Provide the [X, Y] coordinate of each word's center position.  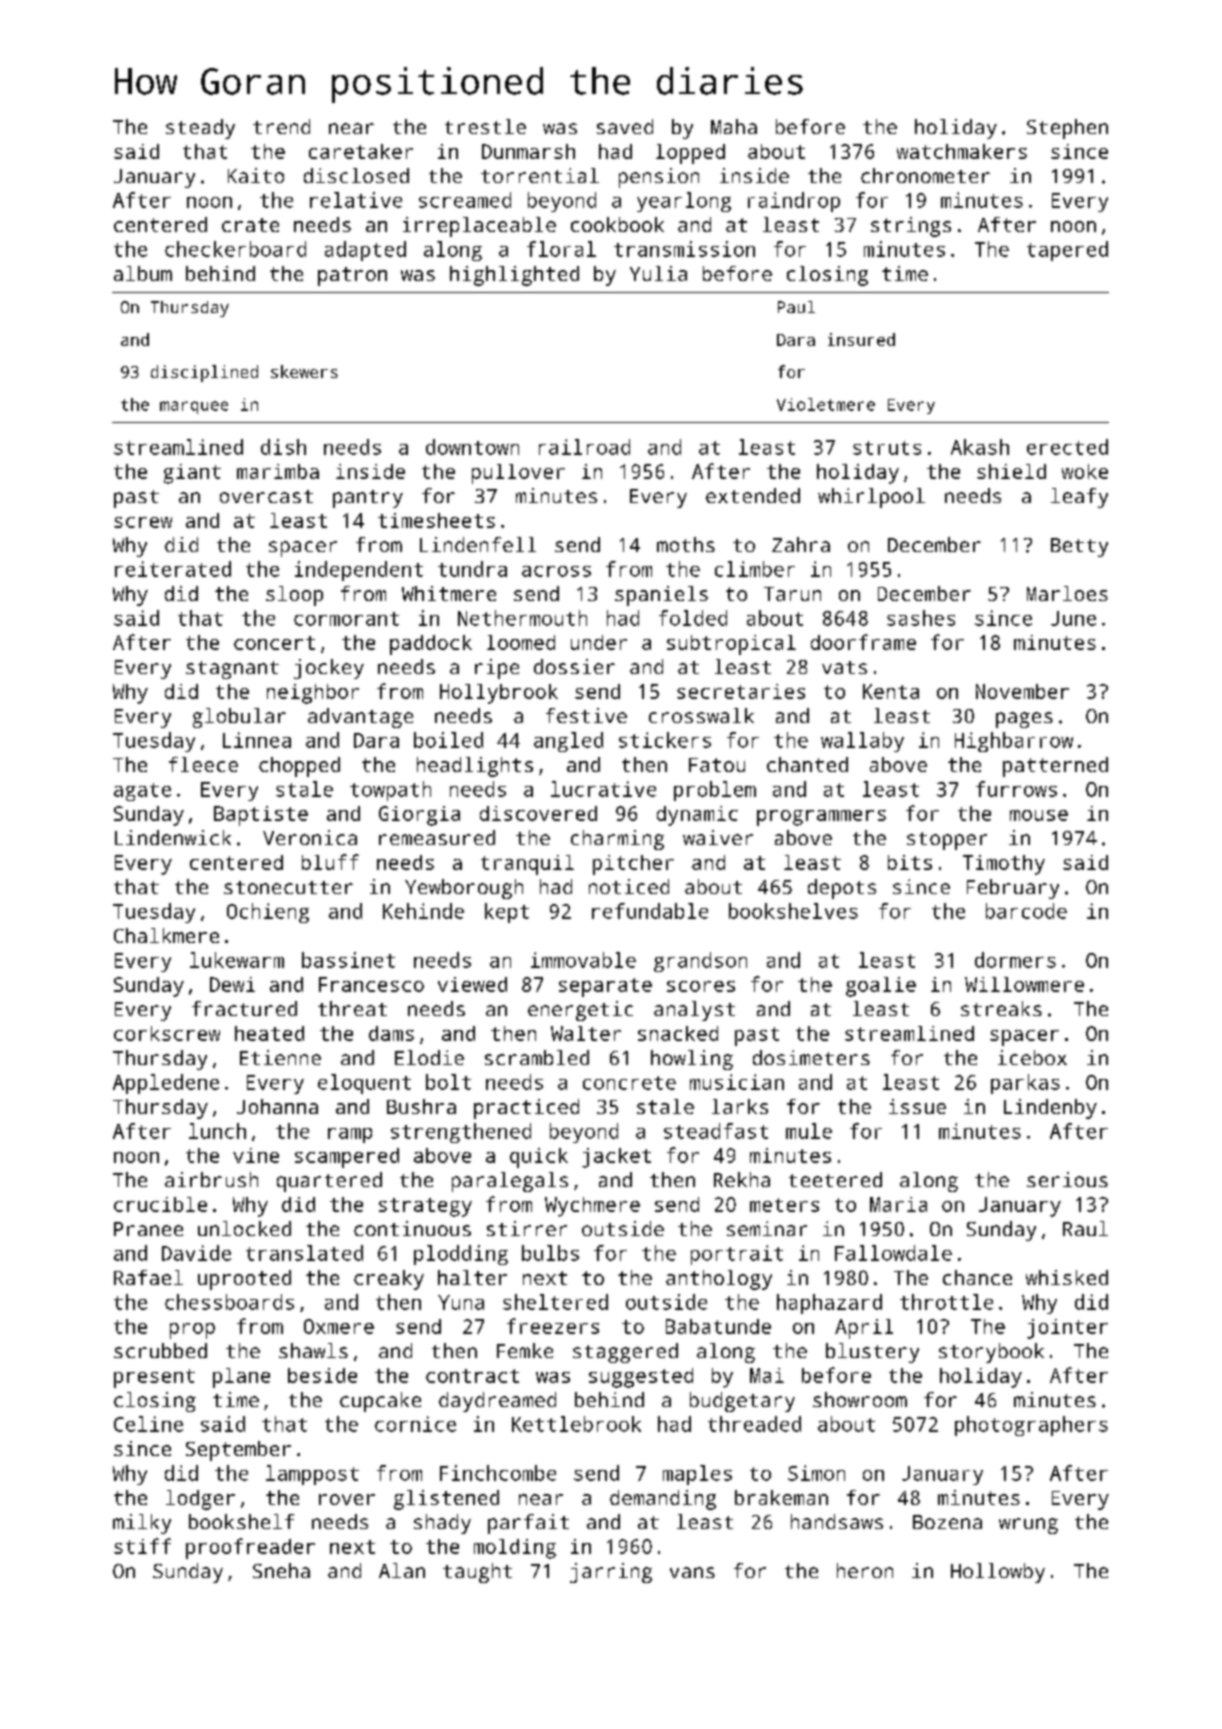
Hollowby [998, 1573]
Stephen [1067, 129]
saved [625, 126]
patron [352, 276]
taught [477, 1573]
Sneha [281, 1570]
